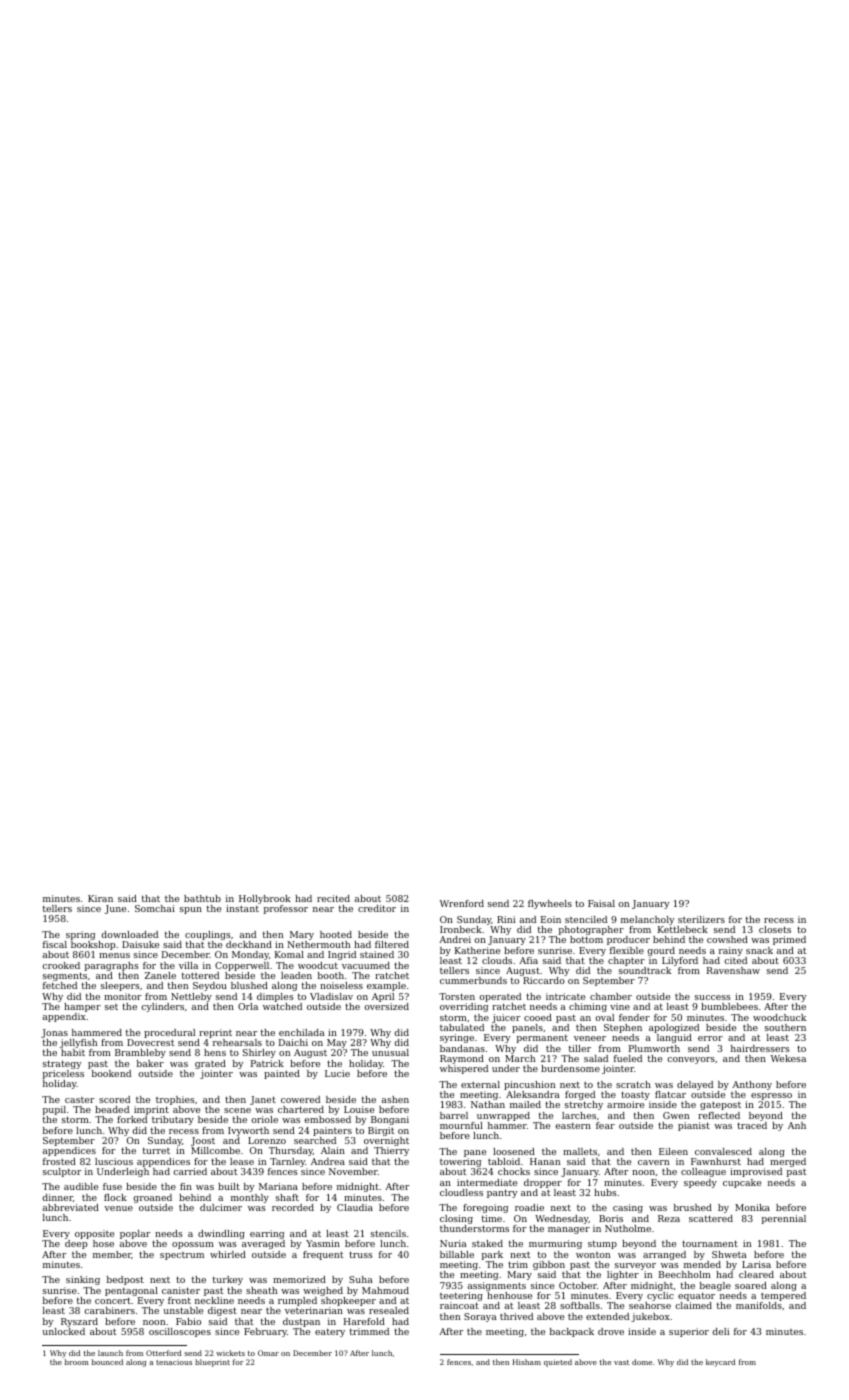 The height and width of the screenshot is (1400, 849). Describe the element at coordinates (388, 1233) in the screenshot. I see `stencils` at that location.
